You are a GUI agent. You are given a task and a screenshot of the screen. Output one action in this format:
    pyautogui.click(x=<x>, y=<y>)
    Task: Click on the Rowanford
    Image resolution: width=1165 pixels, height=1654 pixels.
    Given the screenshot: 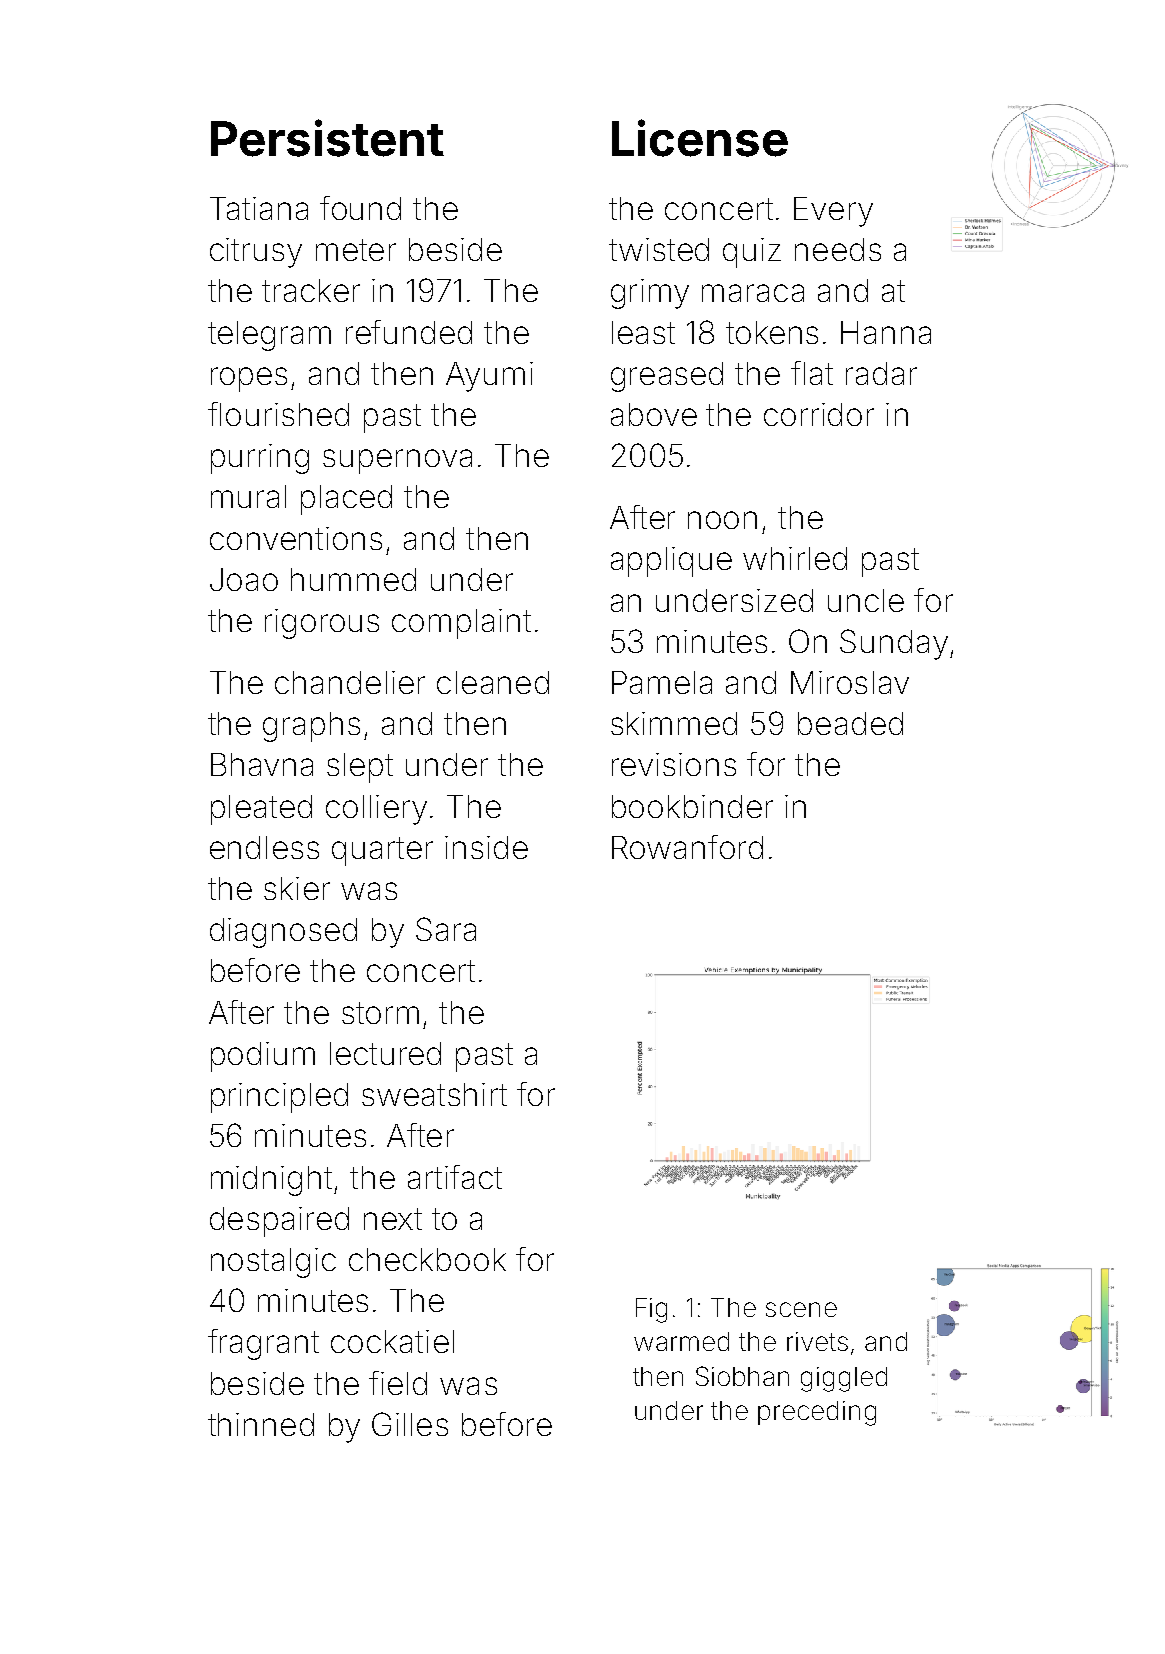 What is the action you would take?
    pyautogui.click(x=687, y=847)
